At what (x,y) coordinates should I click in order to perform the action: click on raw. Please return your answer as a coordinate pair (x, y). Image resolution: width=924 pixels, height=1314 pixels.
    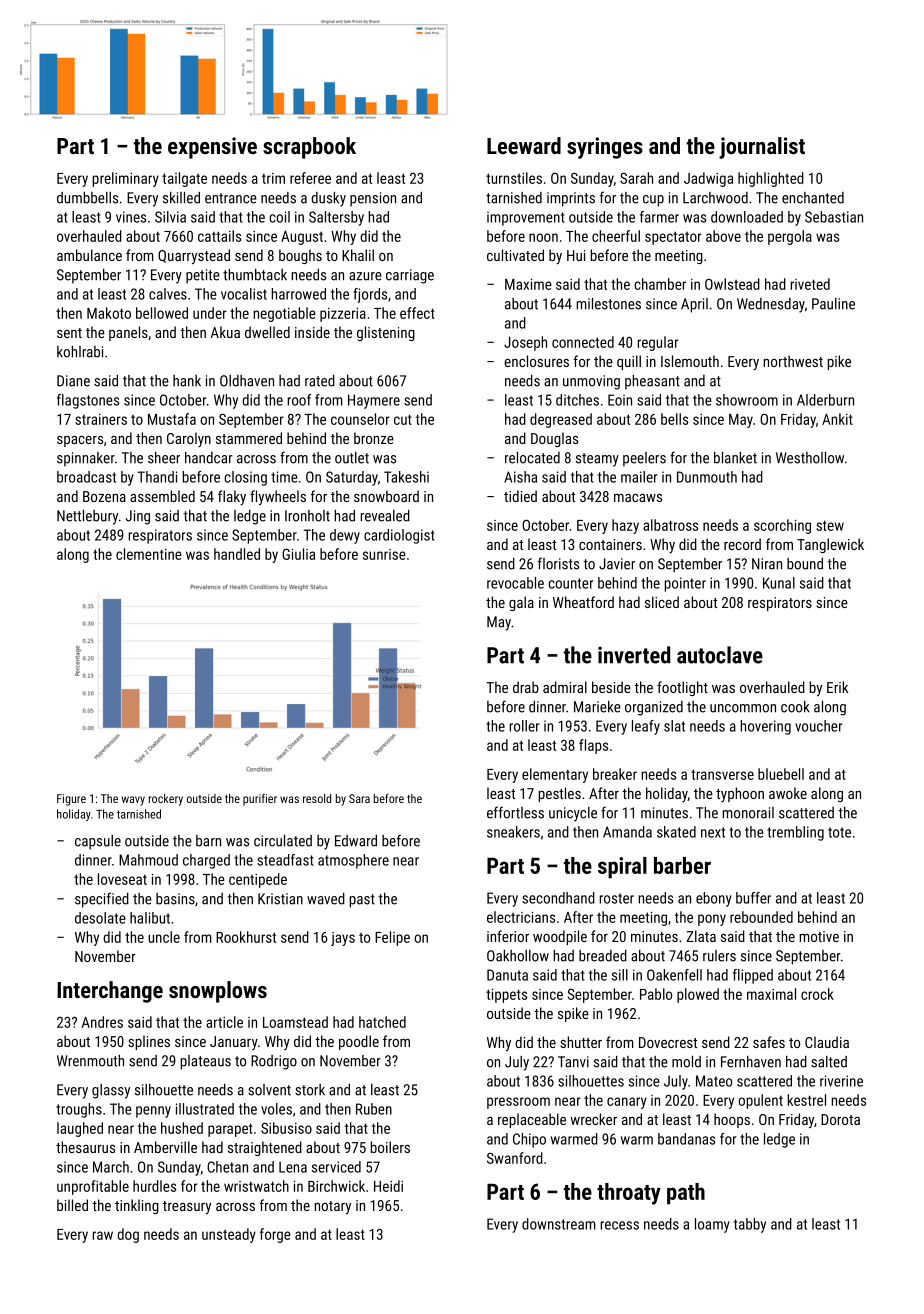
    Looking at the image, I should click on (102, 1235).
